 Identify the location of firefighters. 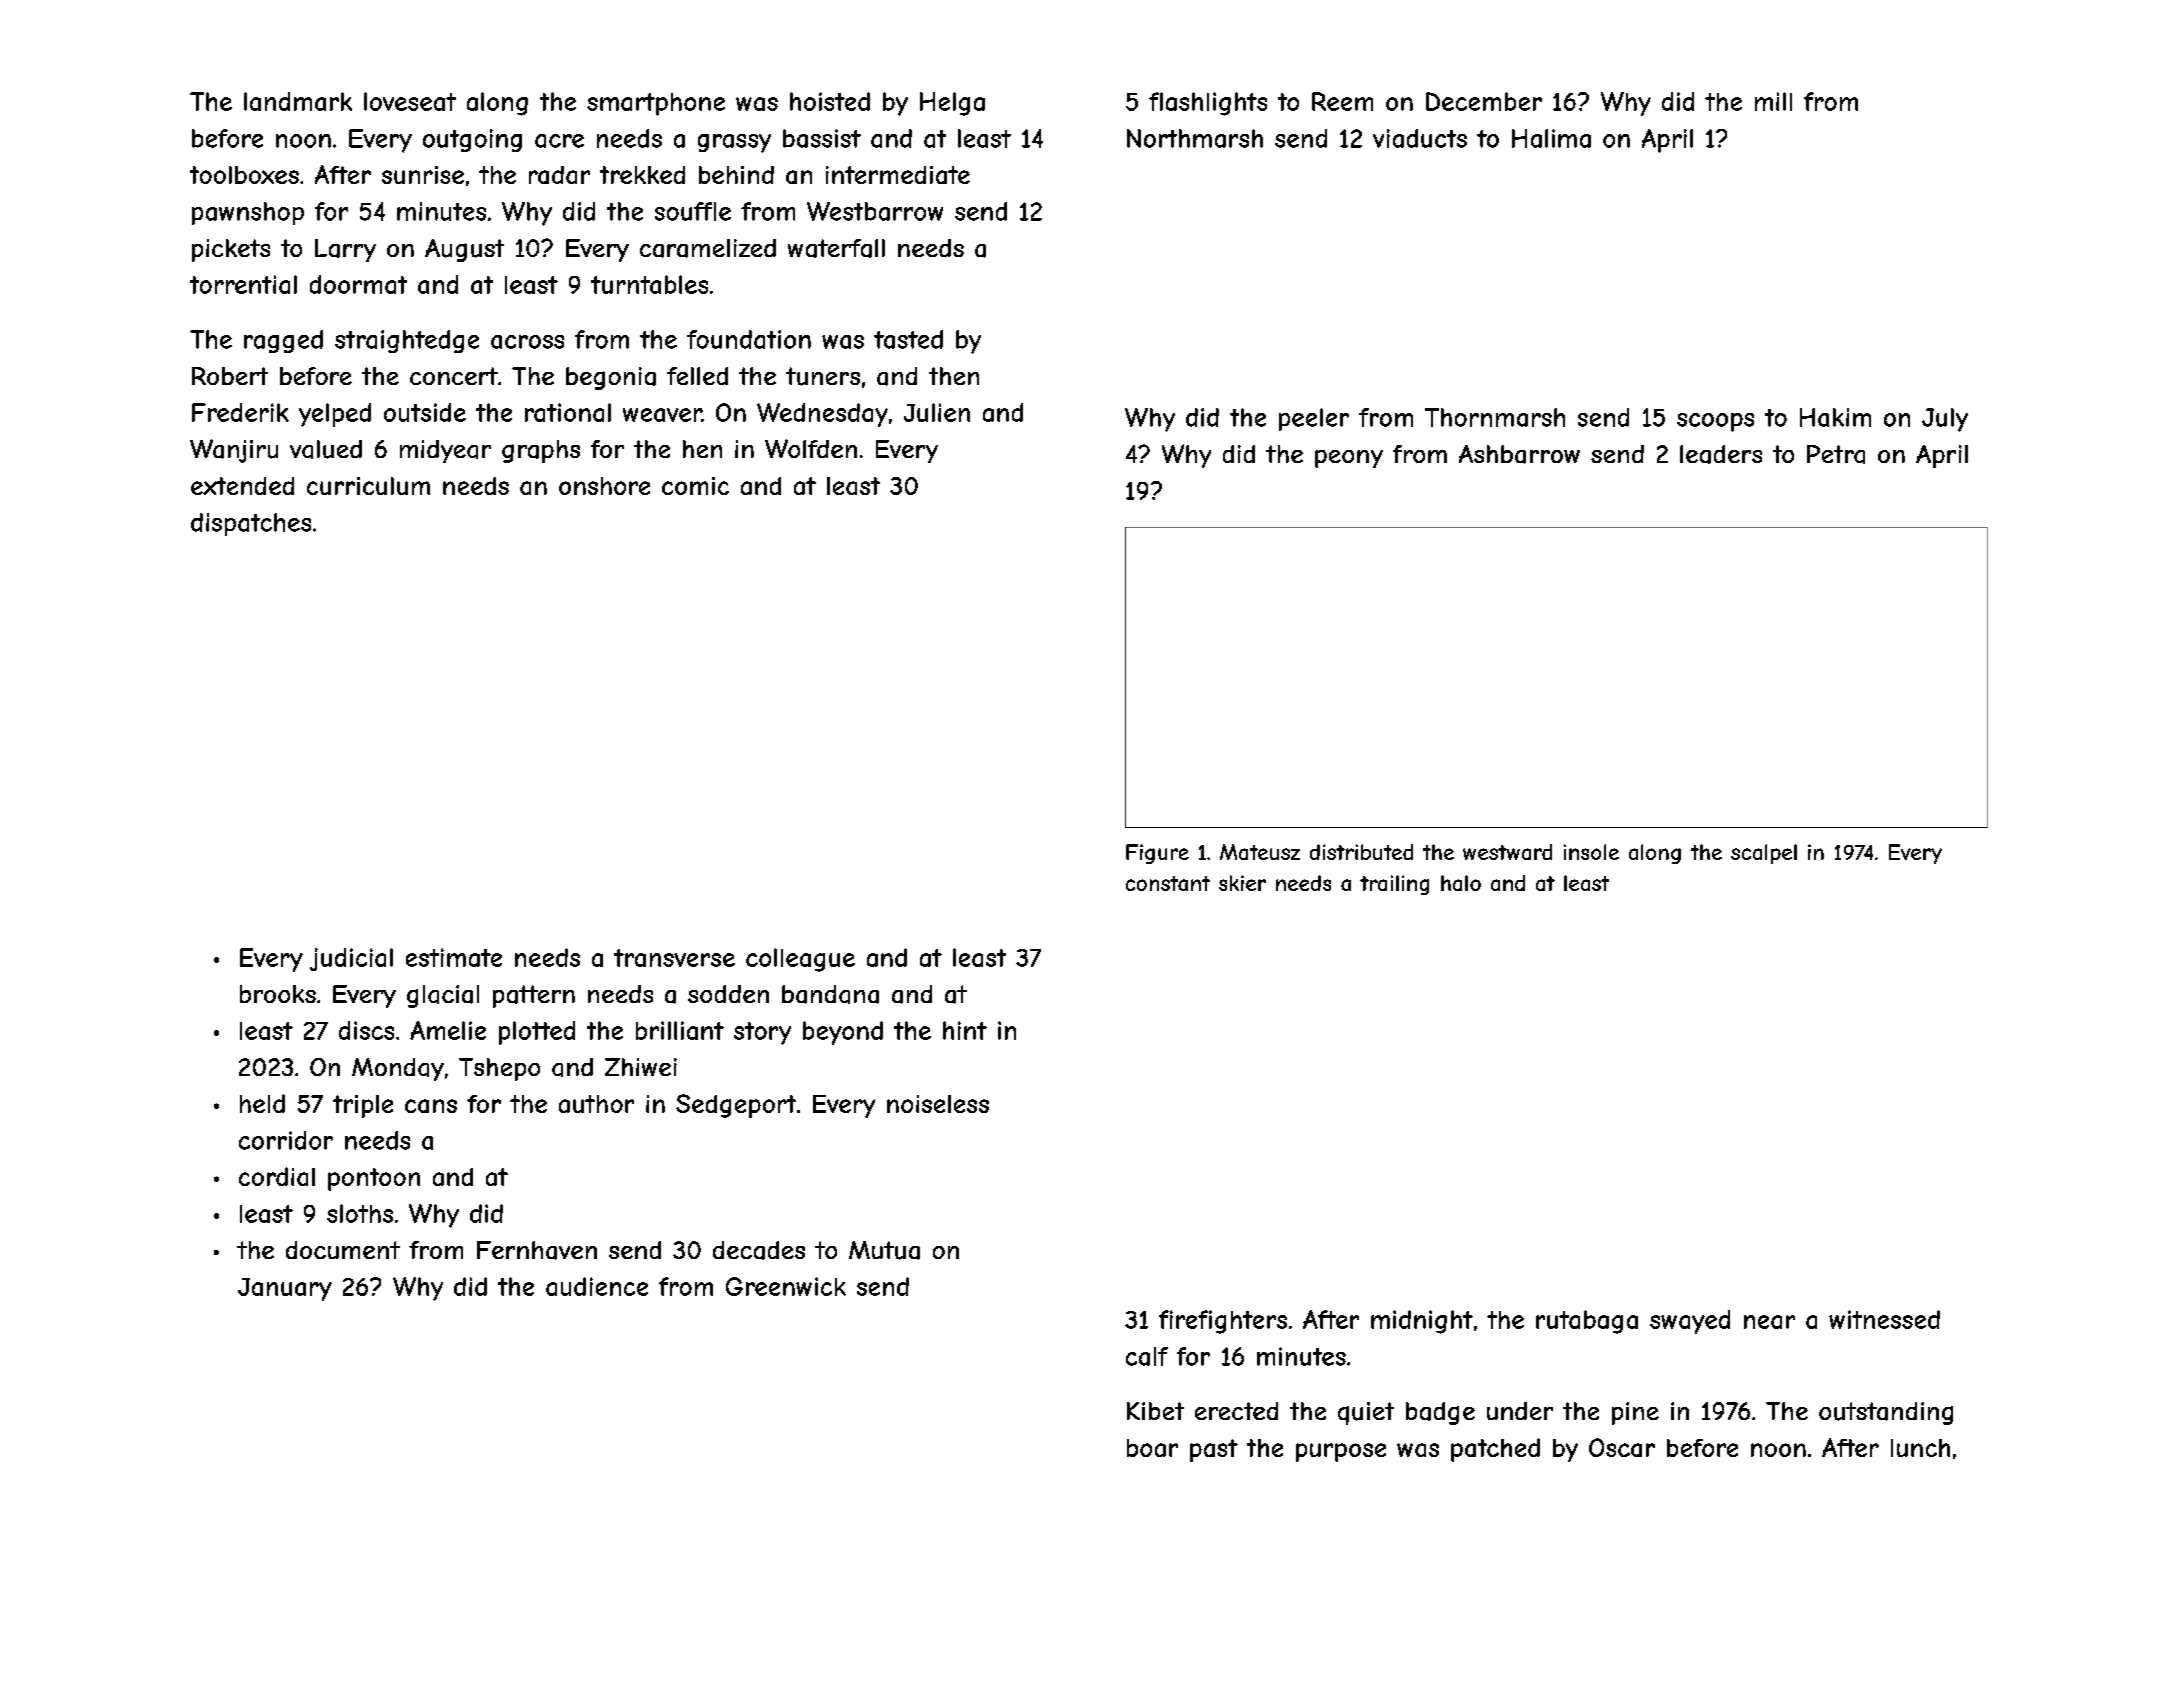
(1223, 1322).
